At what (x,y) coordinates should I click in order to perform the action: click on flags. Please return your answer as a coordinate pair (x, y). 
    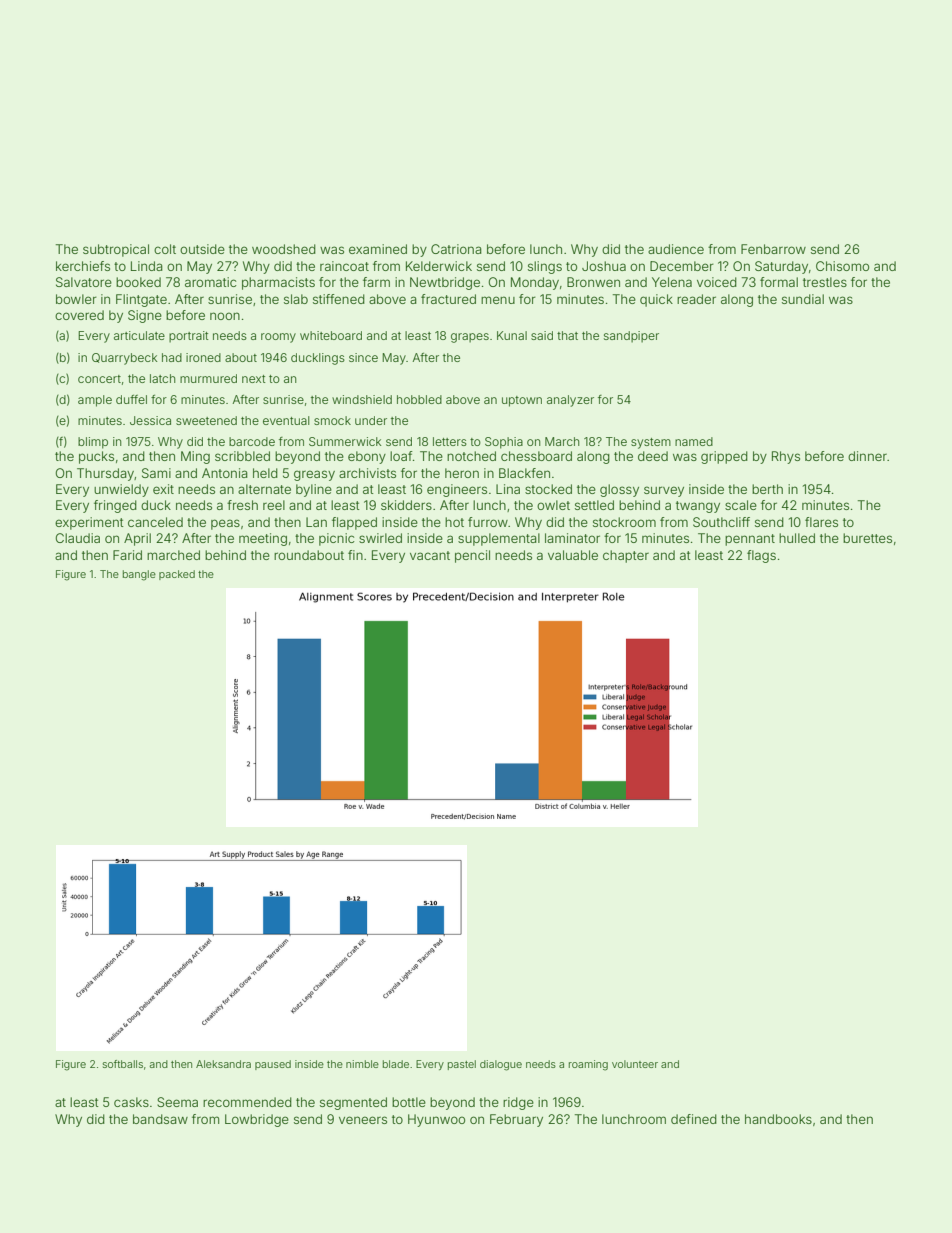
    Looking at the image, I should click on (761, 556).
